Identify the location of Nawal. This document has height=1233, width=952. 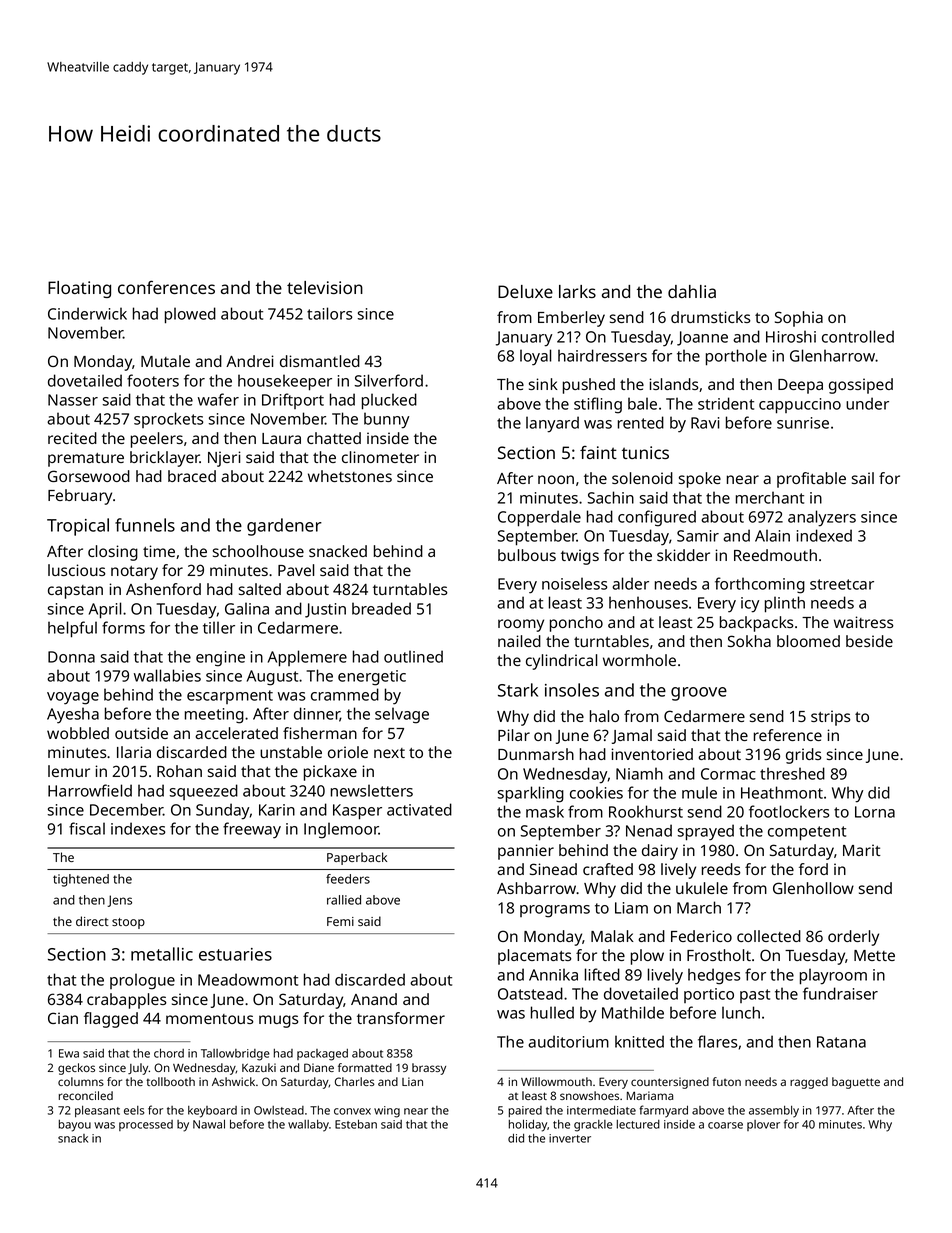
(209, 1124).
